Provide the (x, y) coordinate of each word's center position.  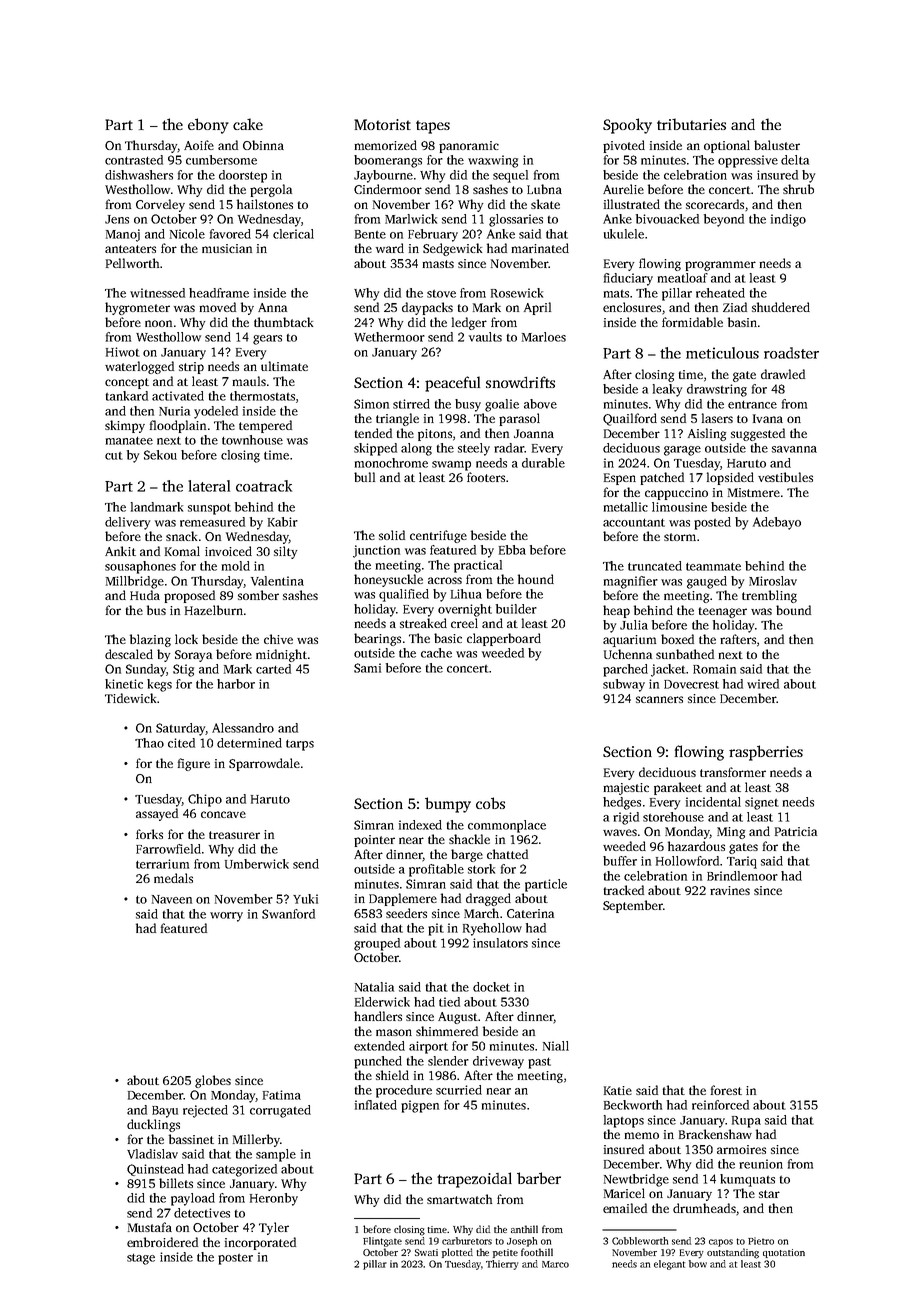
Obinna (263, 145)
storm (680, 537)
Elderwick (382, 1002)
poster (235, 1259)
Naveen (172, 899)
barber (539, 1178)
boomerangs (388, 161)
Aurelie (623, 189)
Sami (367, 668)
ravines (730, 890)
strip (191, 368)
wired (763, 684)
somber (258, 595)
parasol (519, 419)
